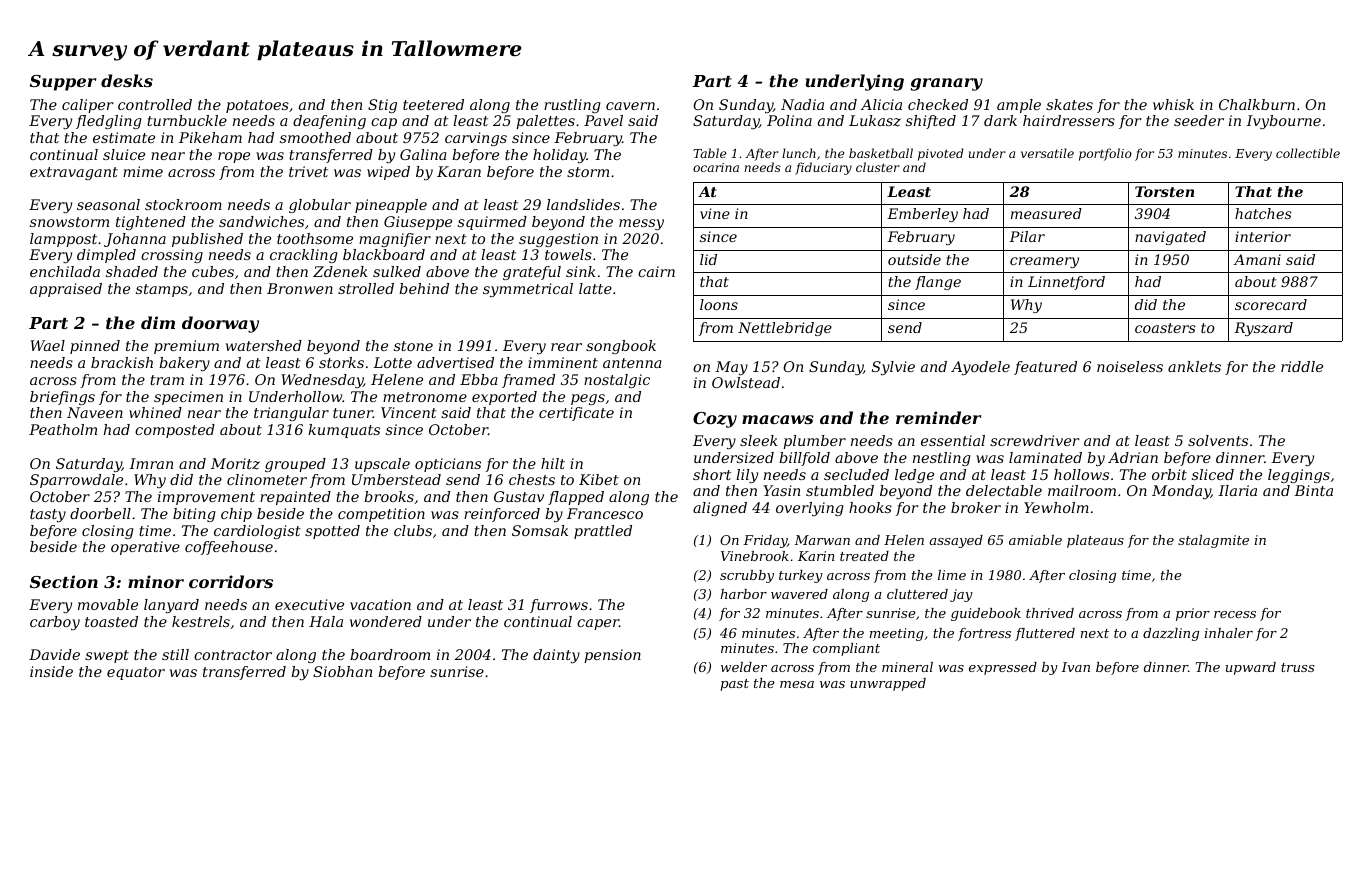  I want to click on bakery, so click(184, 364).
